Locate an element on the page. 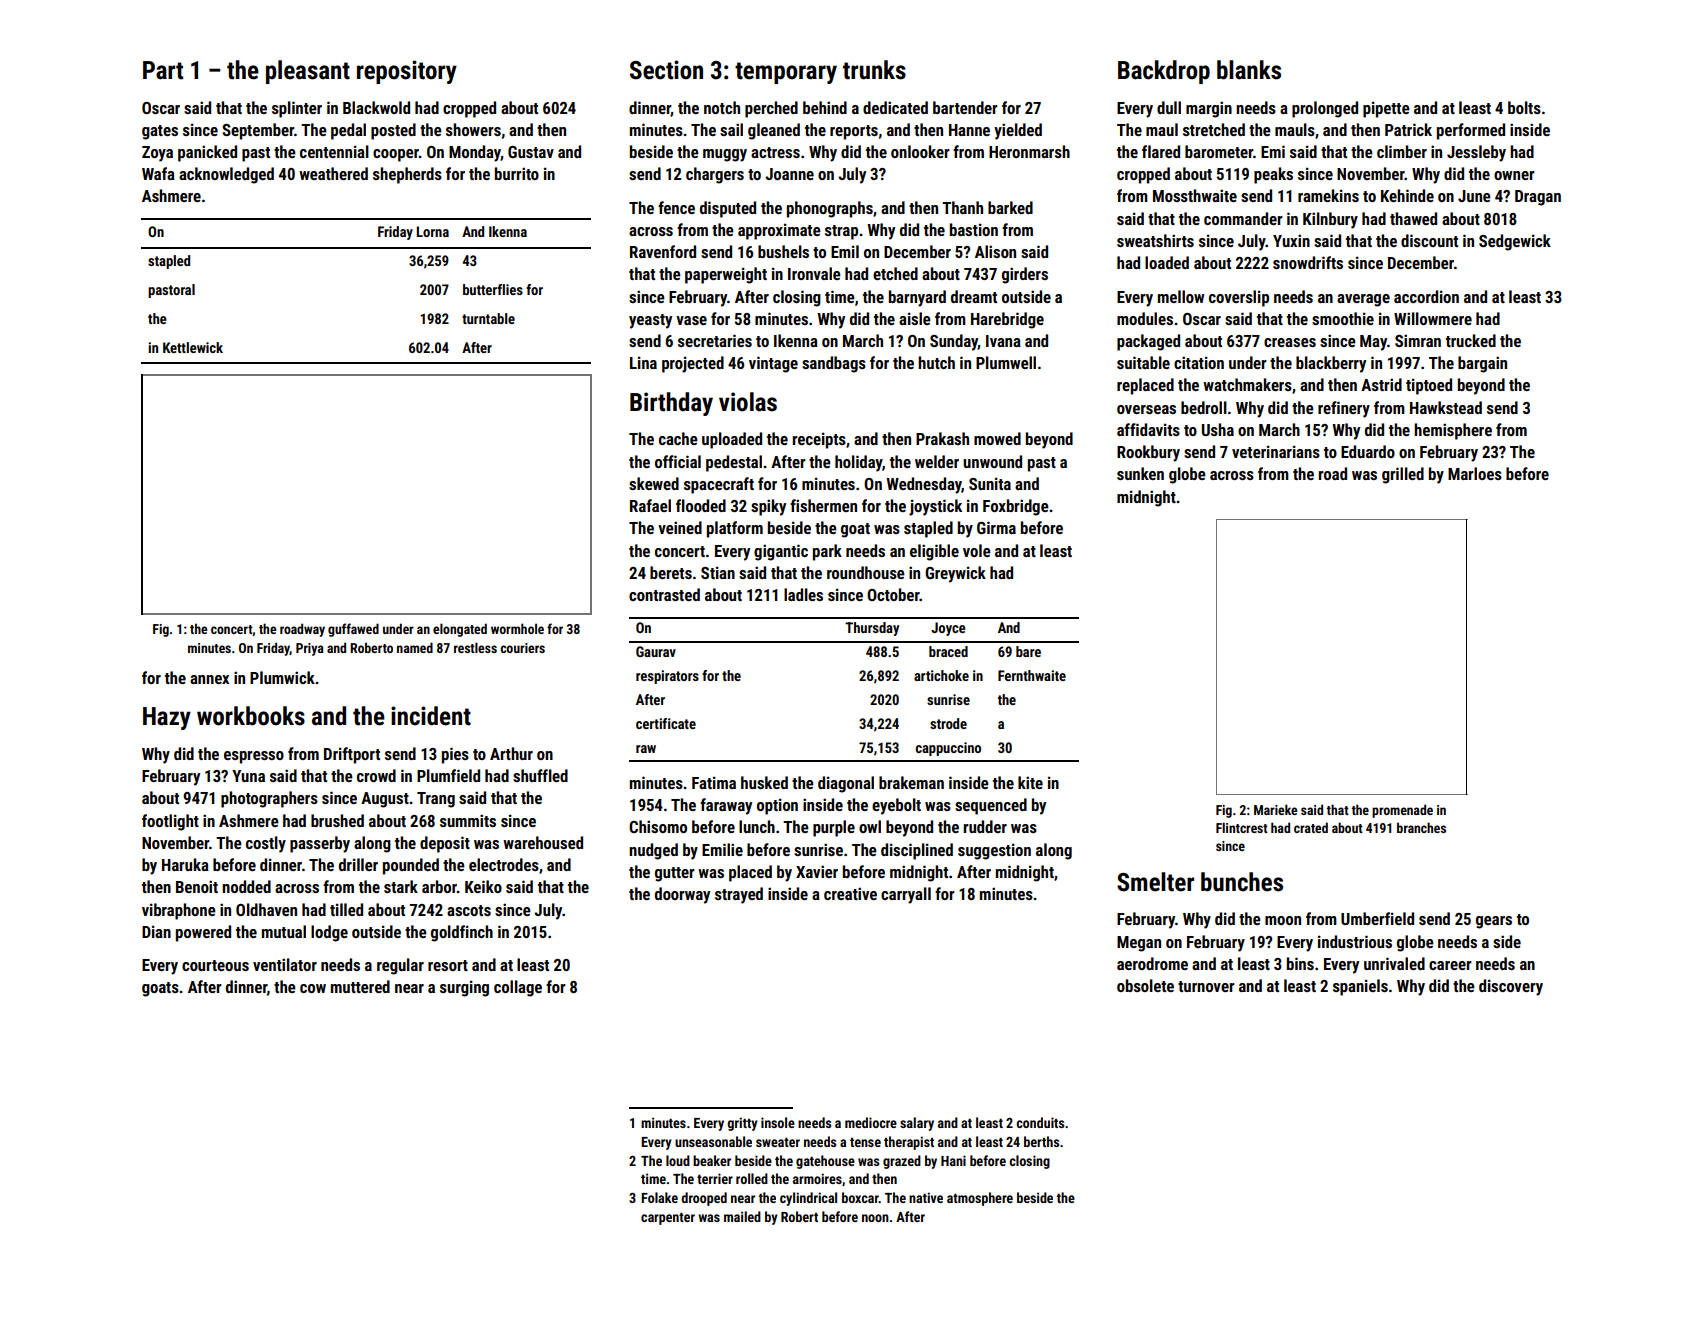 The image size is (1708, 1320). strode is located at coordinates (948, 723).
